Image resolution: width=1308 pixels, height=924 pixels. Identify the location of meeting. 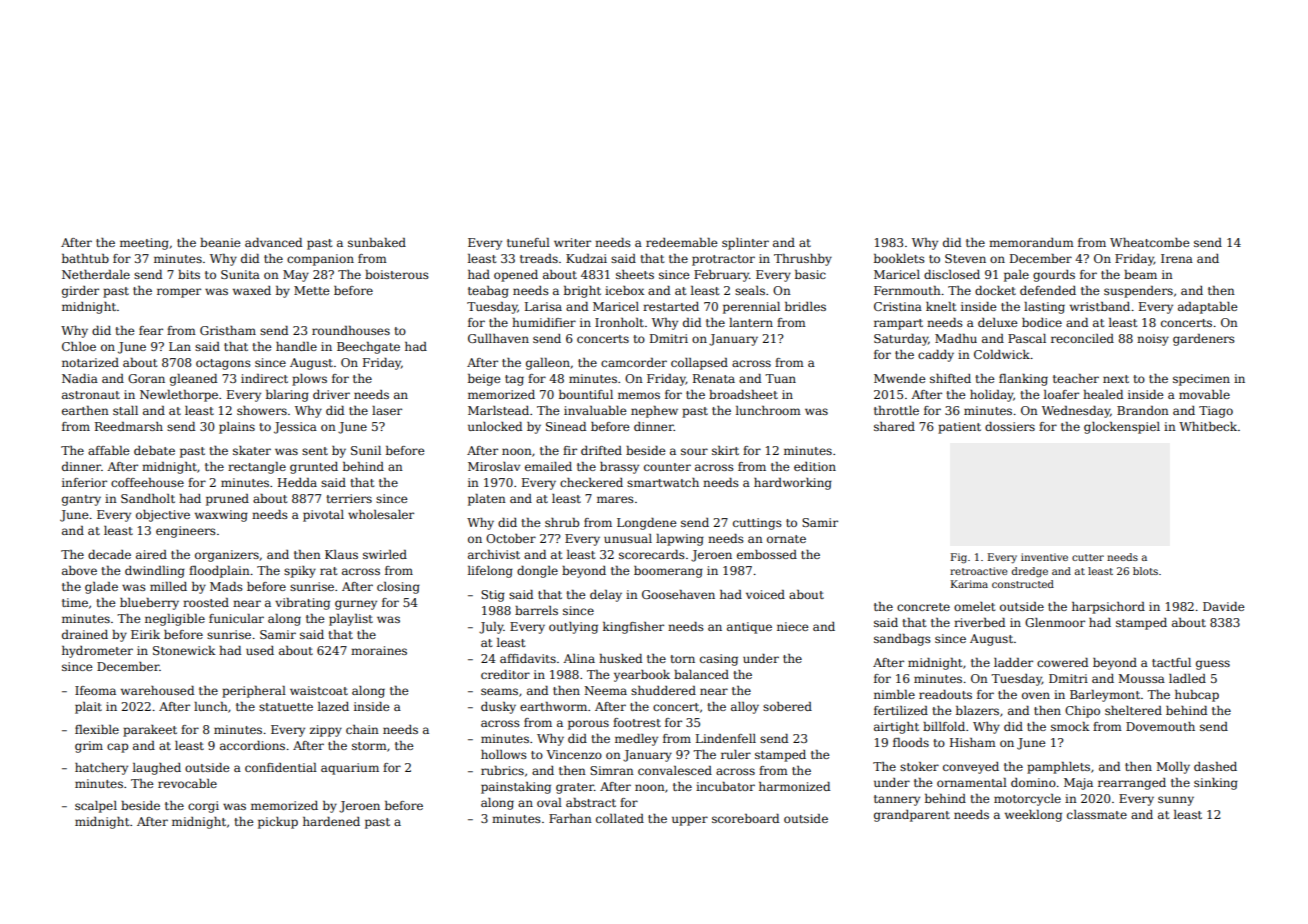
(144, 244).
